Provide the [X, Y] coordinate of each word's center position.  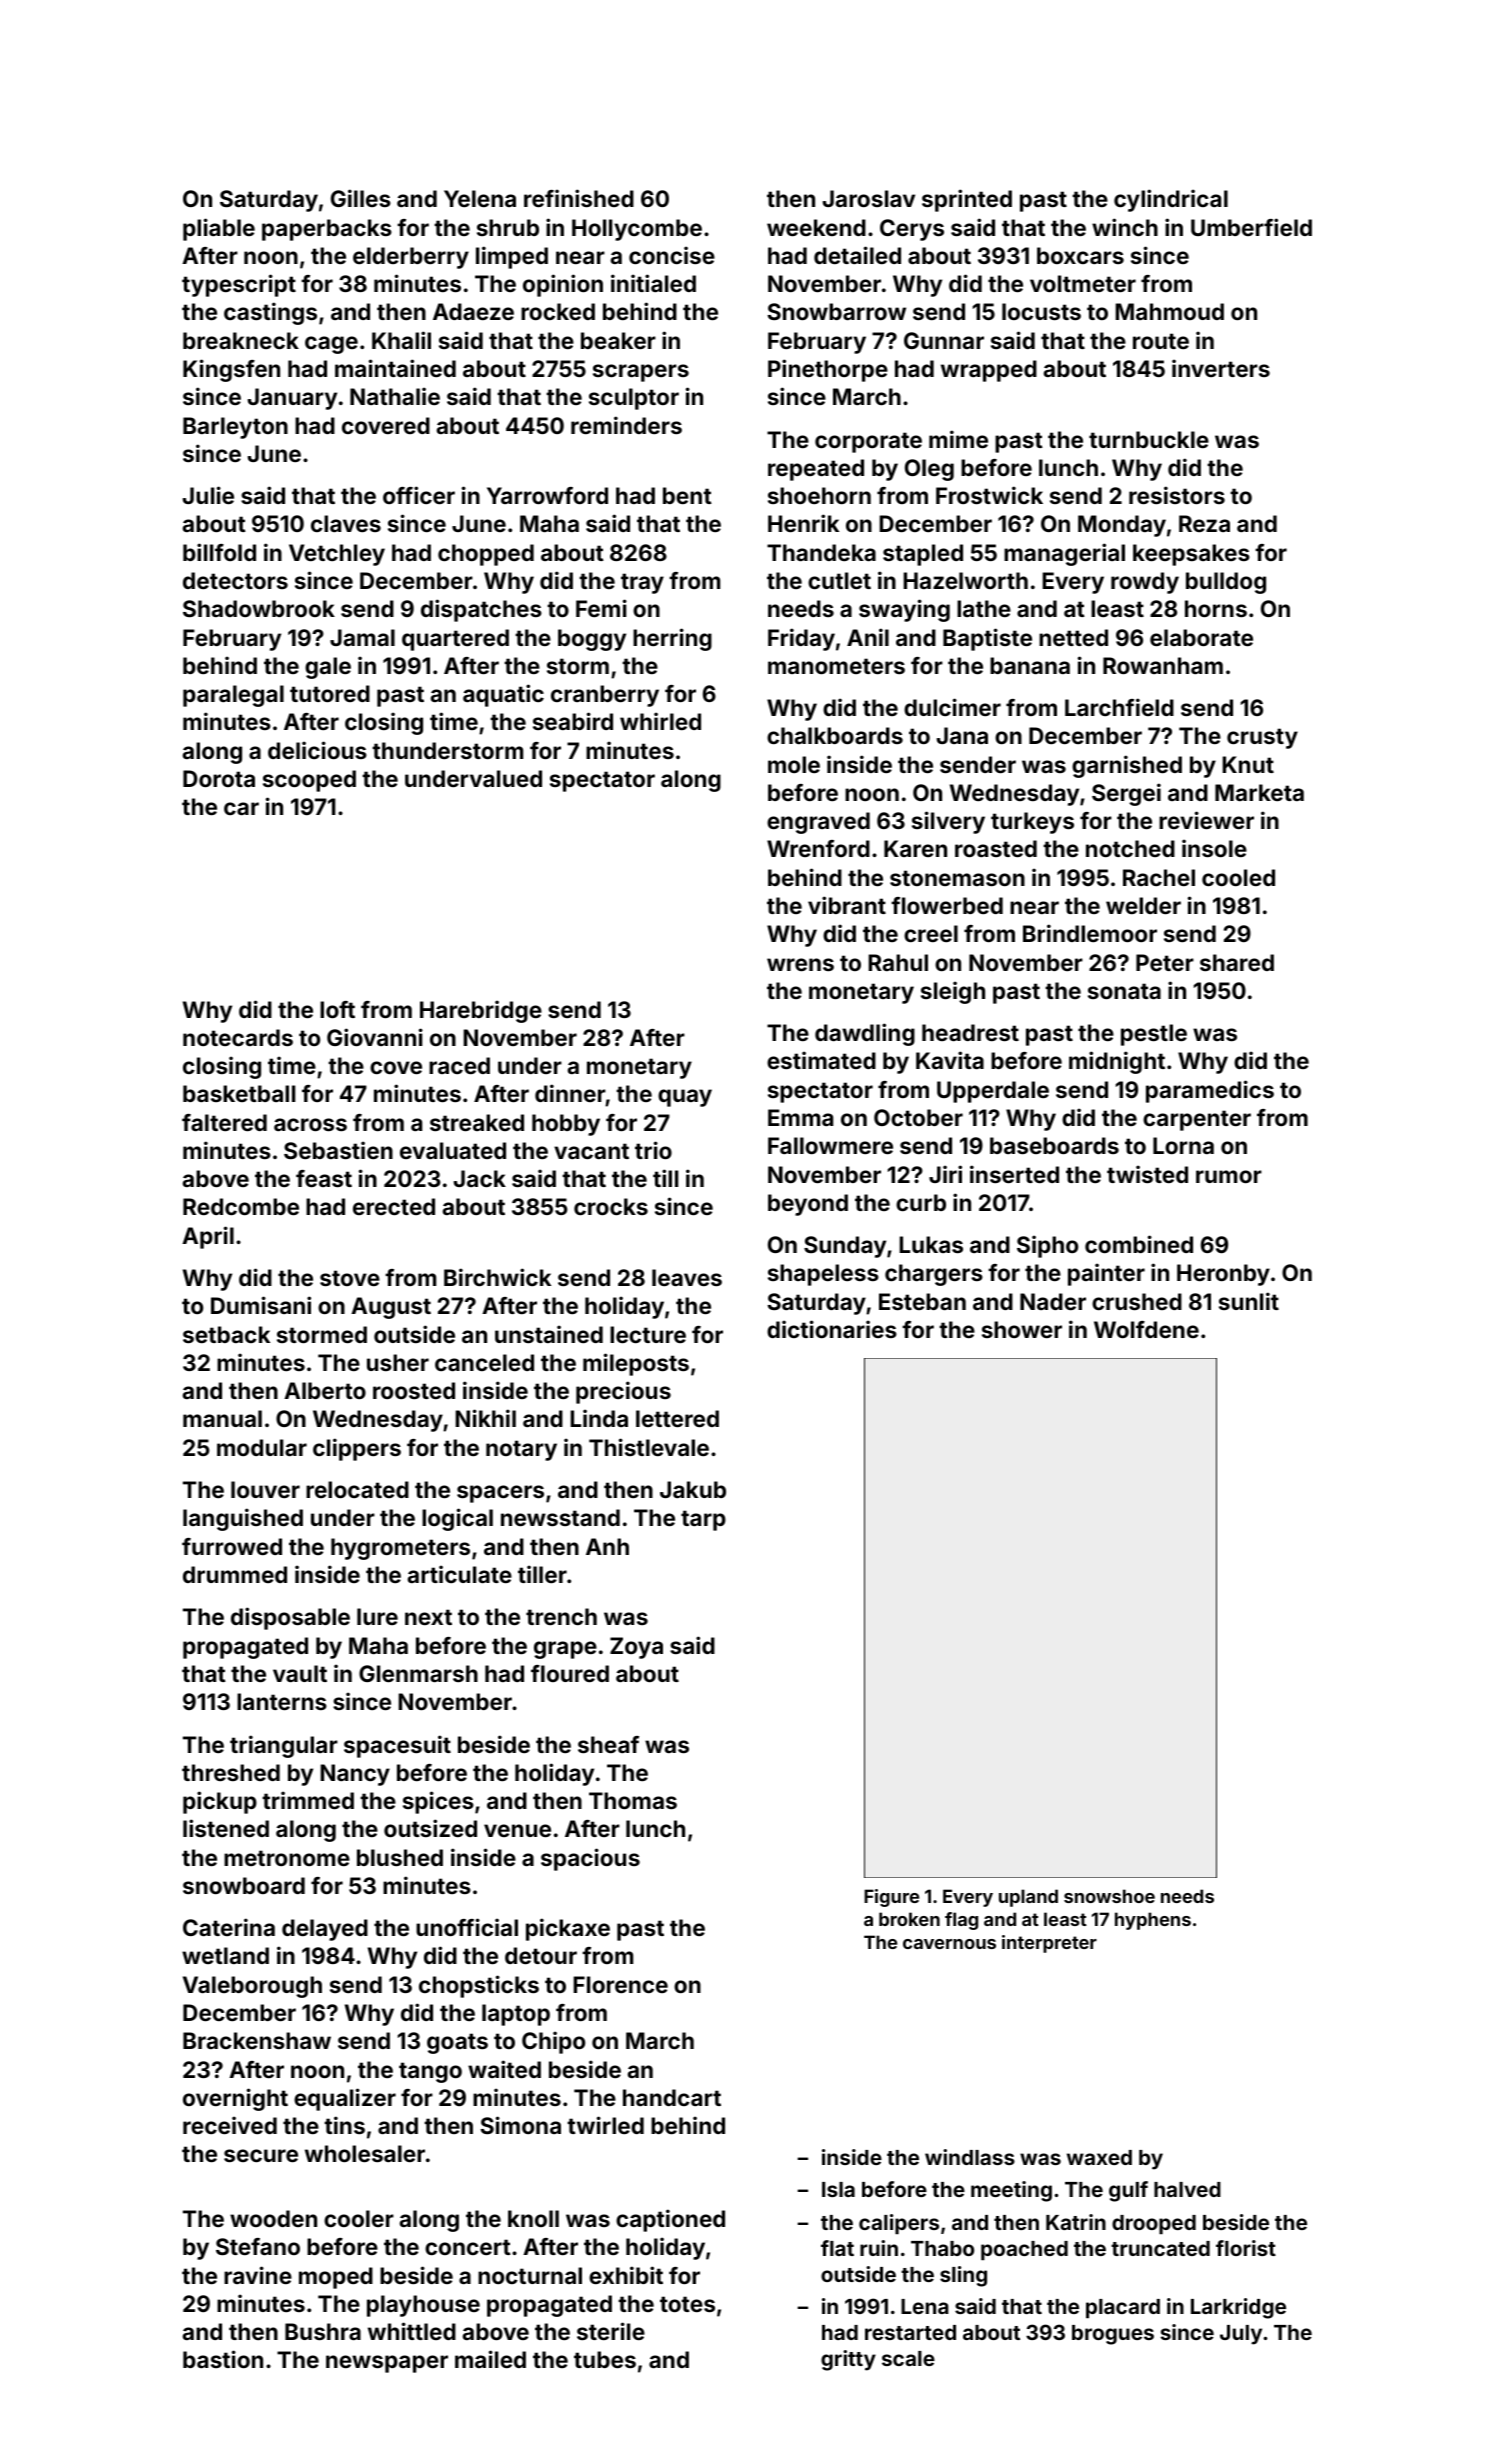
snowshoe [1109, 1896]
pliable [219, 229]
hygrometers [400, 1549]
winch [1125, 227]
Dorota [219, 778]
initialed [653, 283]
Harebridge [481, 1011]
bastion [223, 2359]
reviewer [1206, 820]
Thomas [633, 1800]
